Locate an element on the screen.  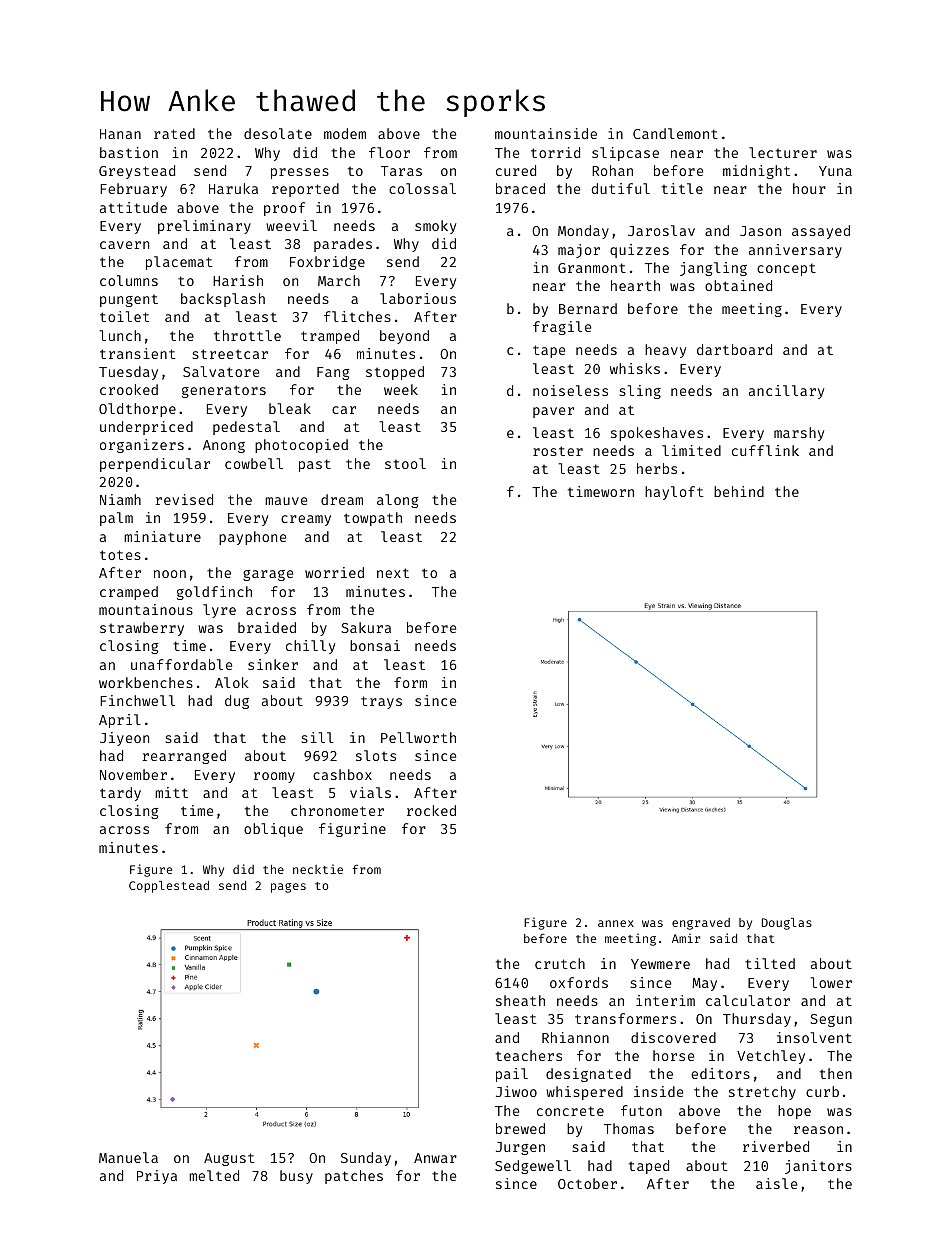
mitt is located at coordinates (171, 792).
